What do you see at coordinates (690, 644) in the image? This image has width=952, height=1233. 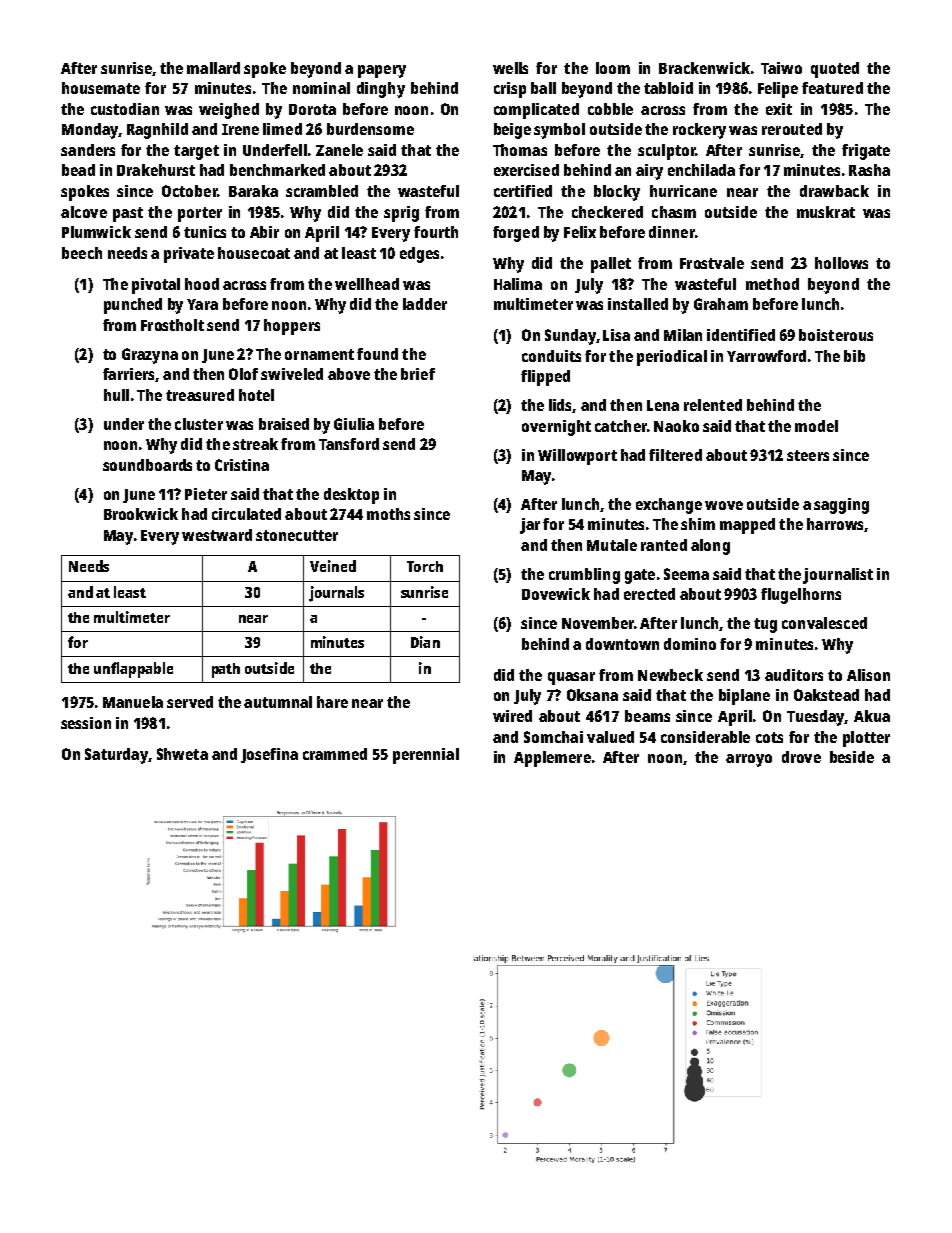 I see `domino` at bounding box center [690, 644].
